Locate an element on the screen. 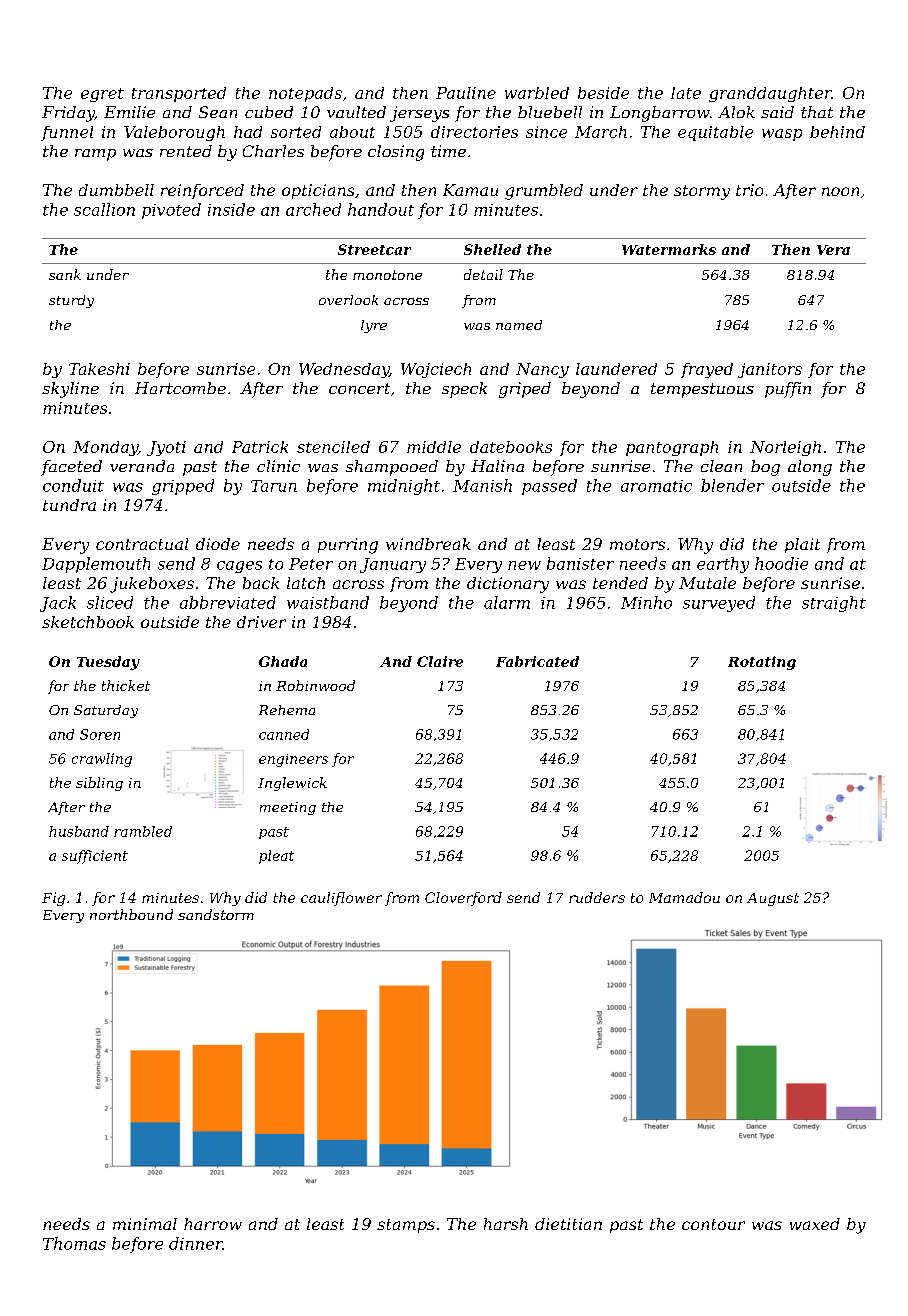  Rotating is located at coordinates (762, 663).
